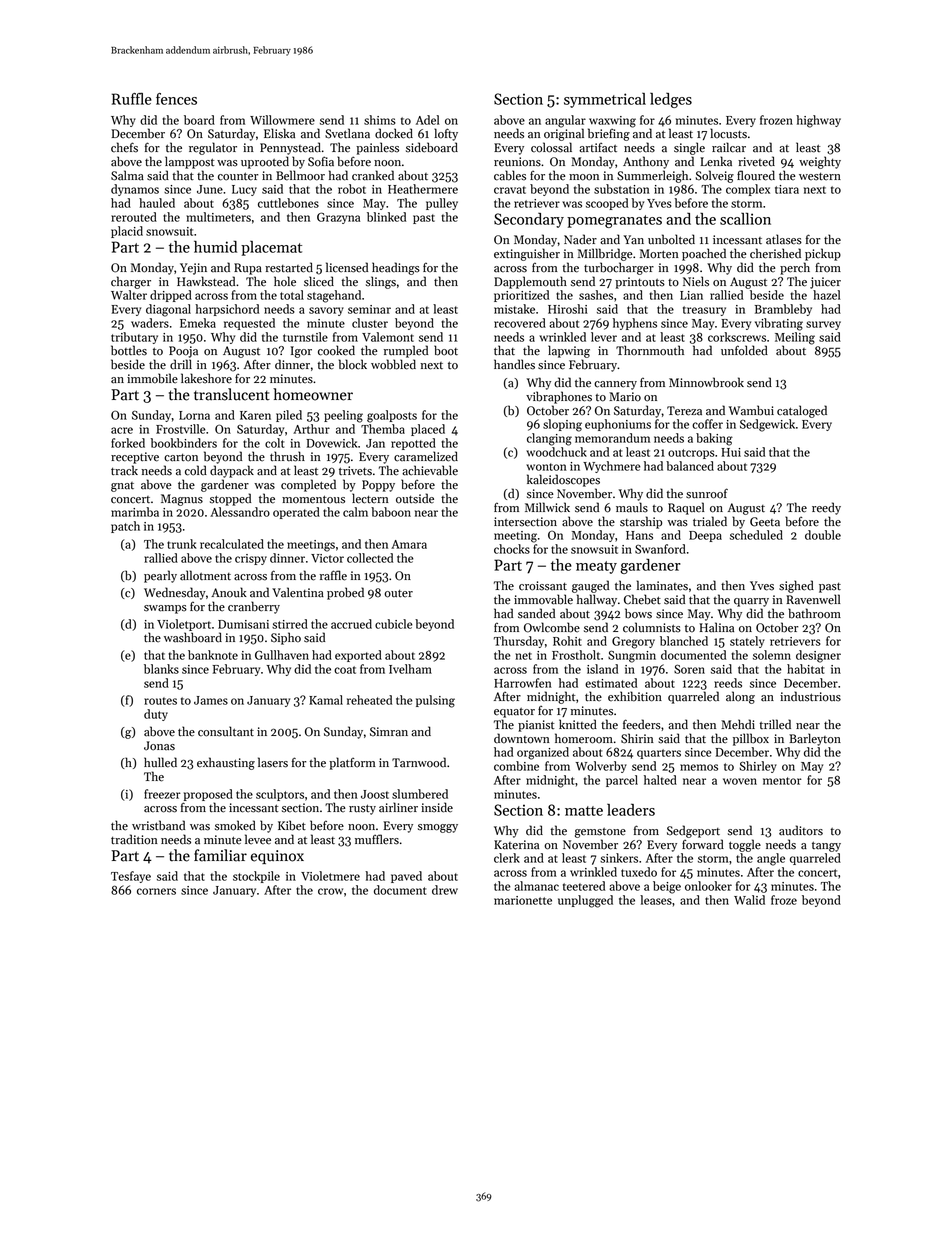  Describe the element at coordinates (380, 120) in the screenshot. I see `shims` at that location.
